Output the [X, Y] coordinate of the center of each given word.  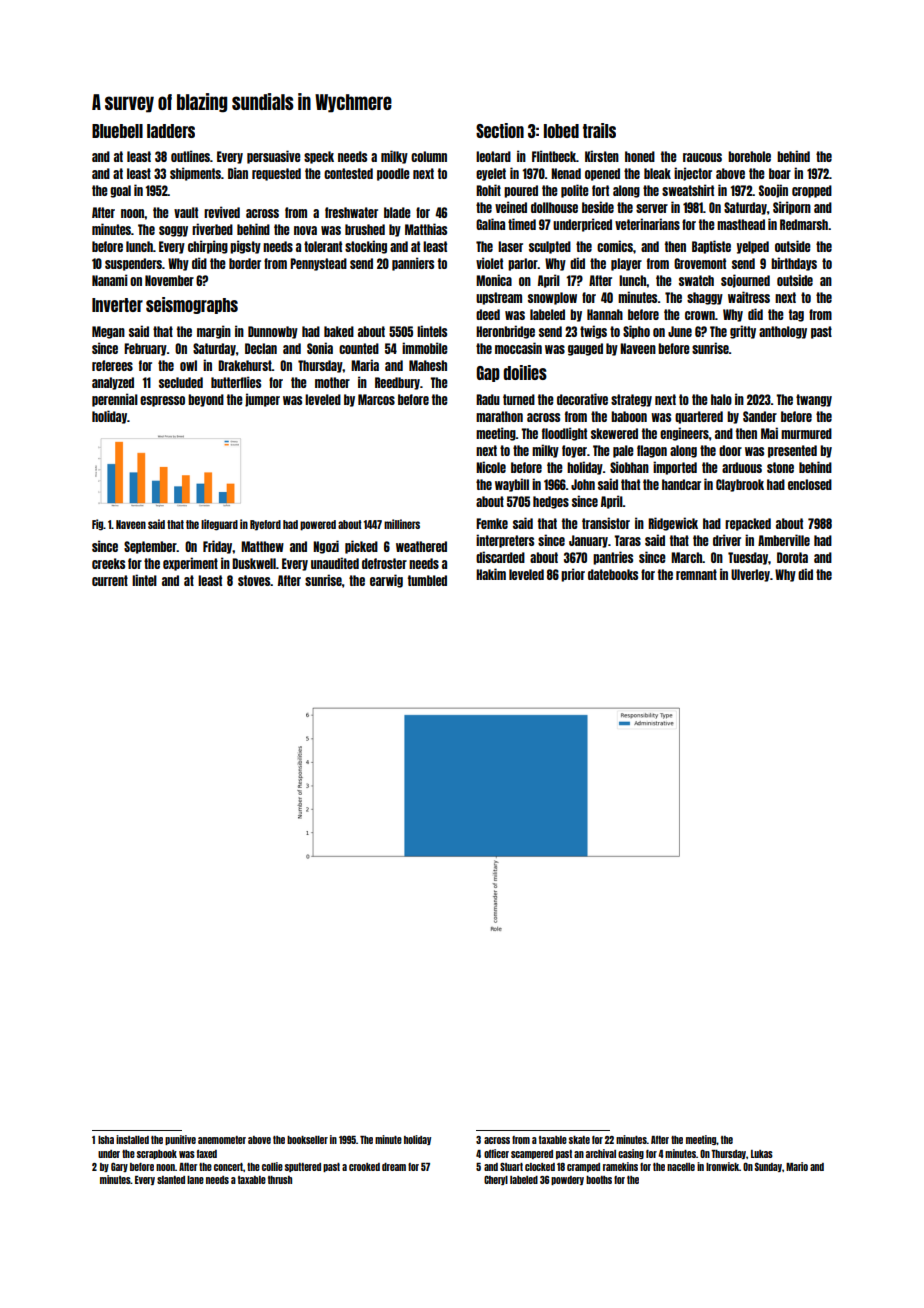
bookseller [307, 1140]
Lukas [762, 1154]
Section [500, 130]
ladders [171, 131]
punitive [180, 1140]
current [110, 580]
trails [599, 130]
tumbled [427, 580]
